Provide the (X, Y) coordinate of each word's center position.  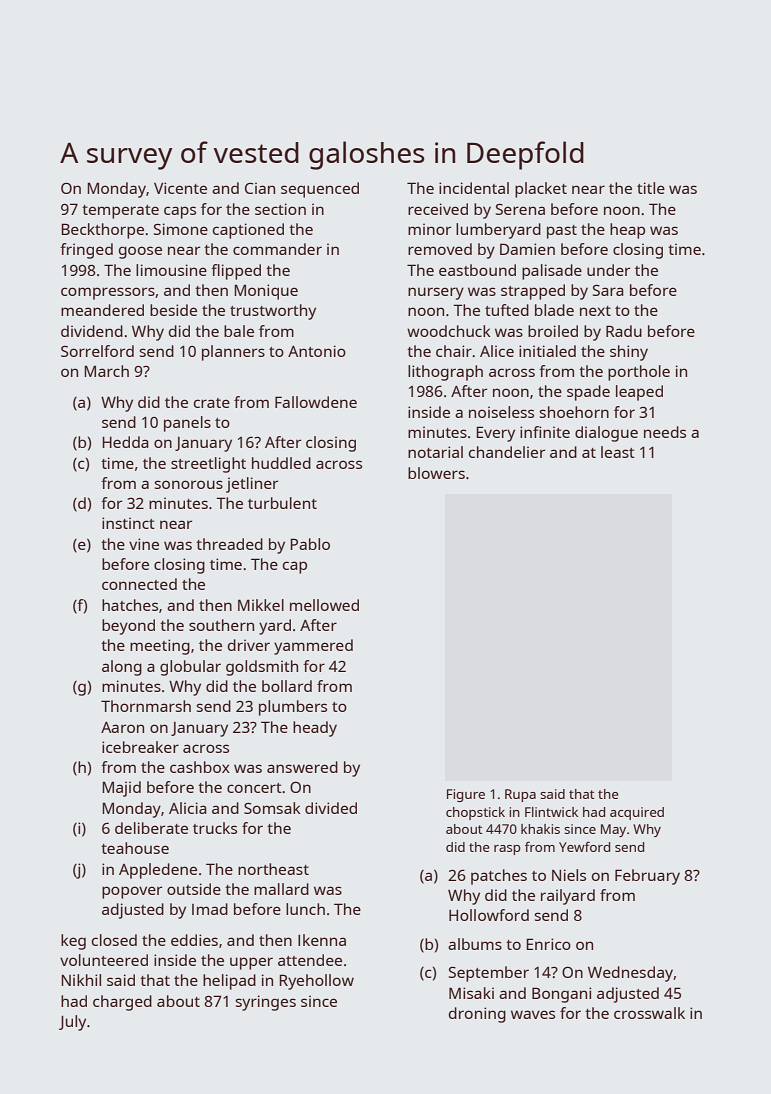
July (72, 1023)
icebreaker (140, 747)
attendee (310, 960)
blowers (436, 473)
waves (533, 1014)
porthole (639, 373)
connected (139, 584)
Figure (466, 795)
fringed (86, 251)
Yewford (584, 846)
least (618, 452)
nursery (436, 293)
